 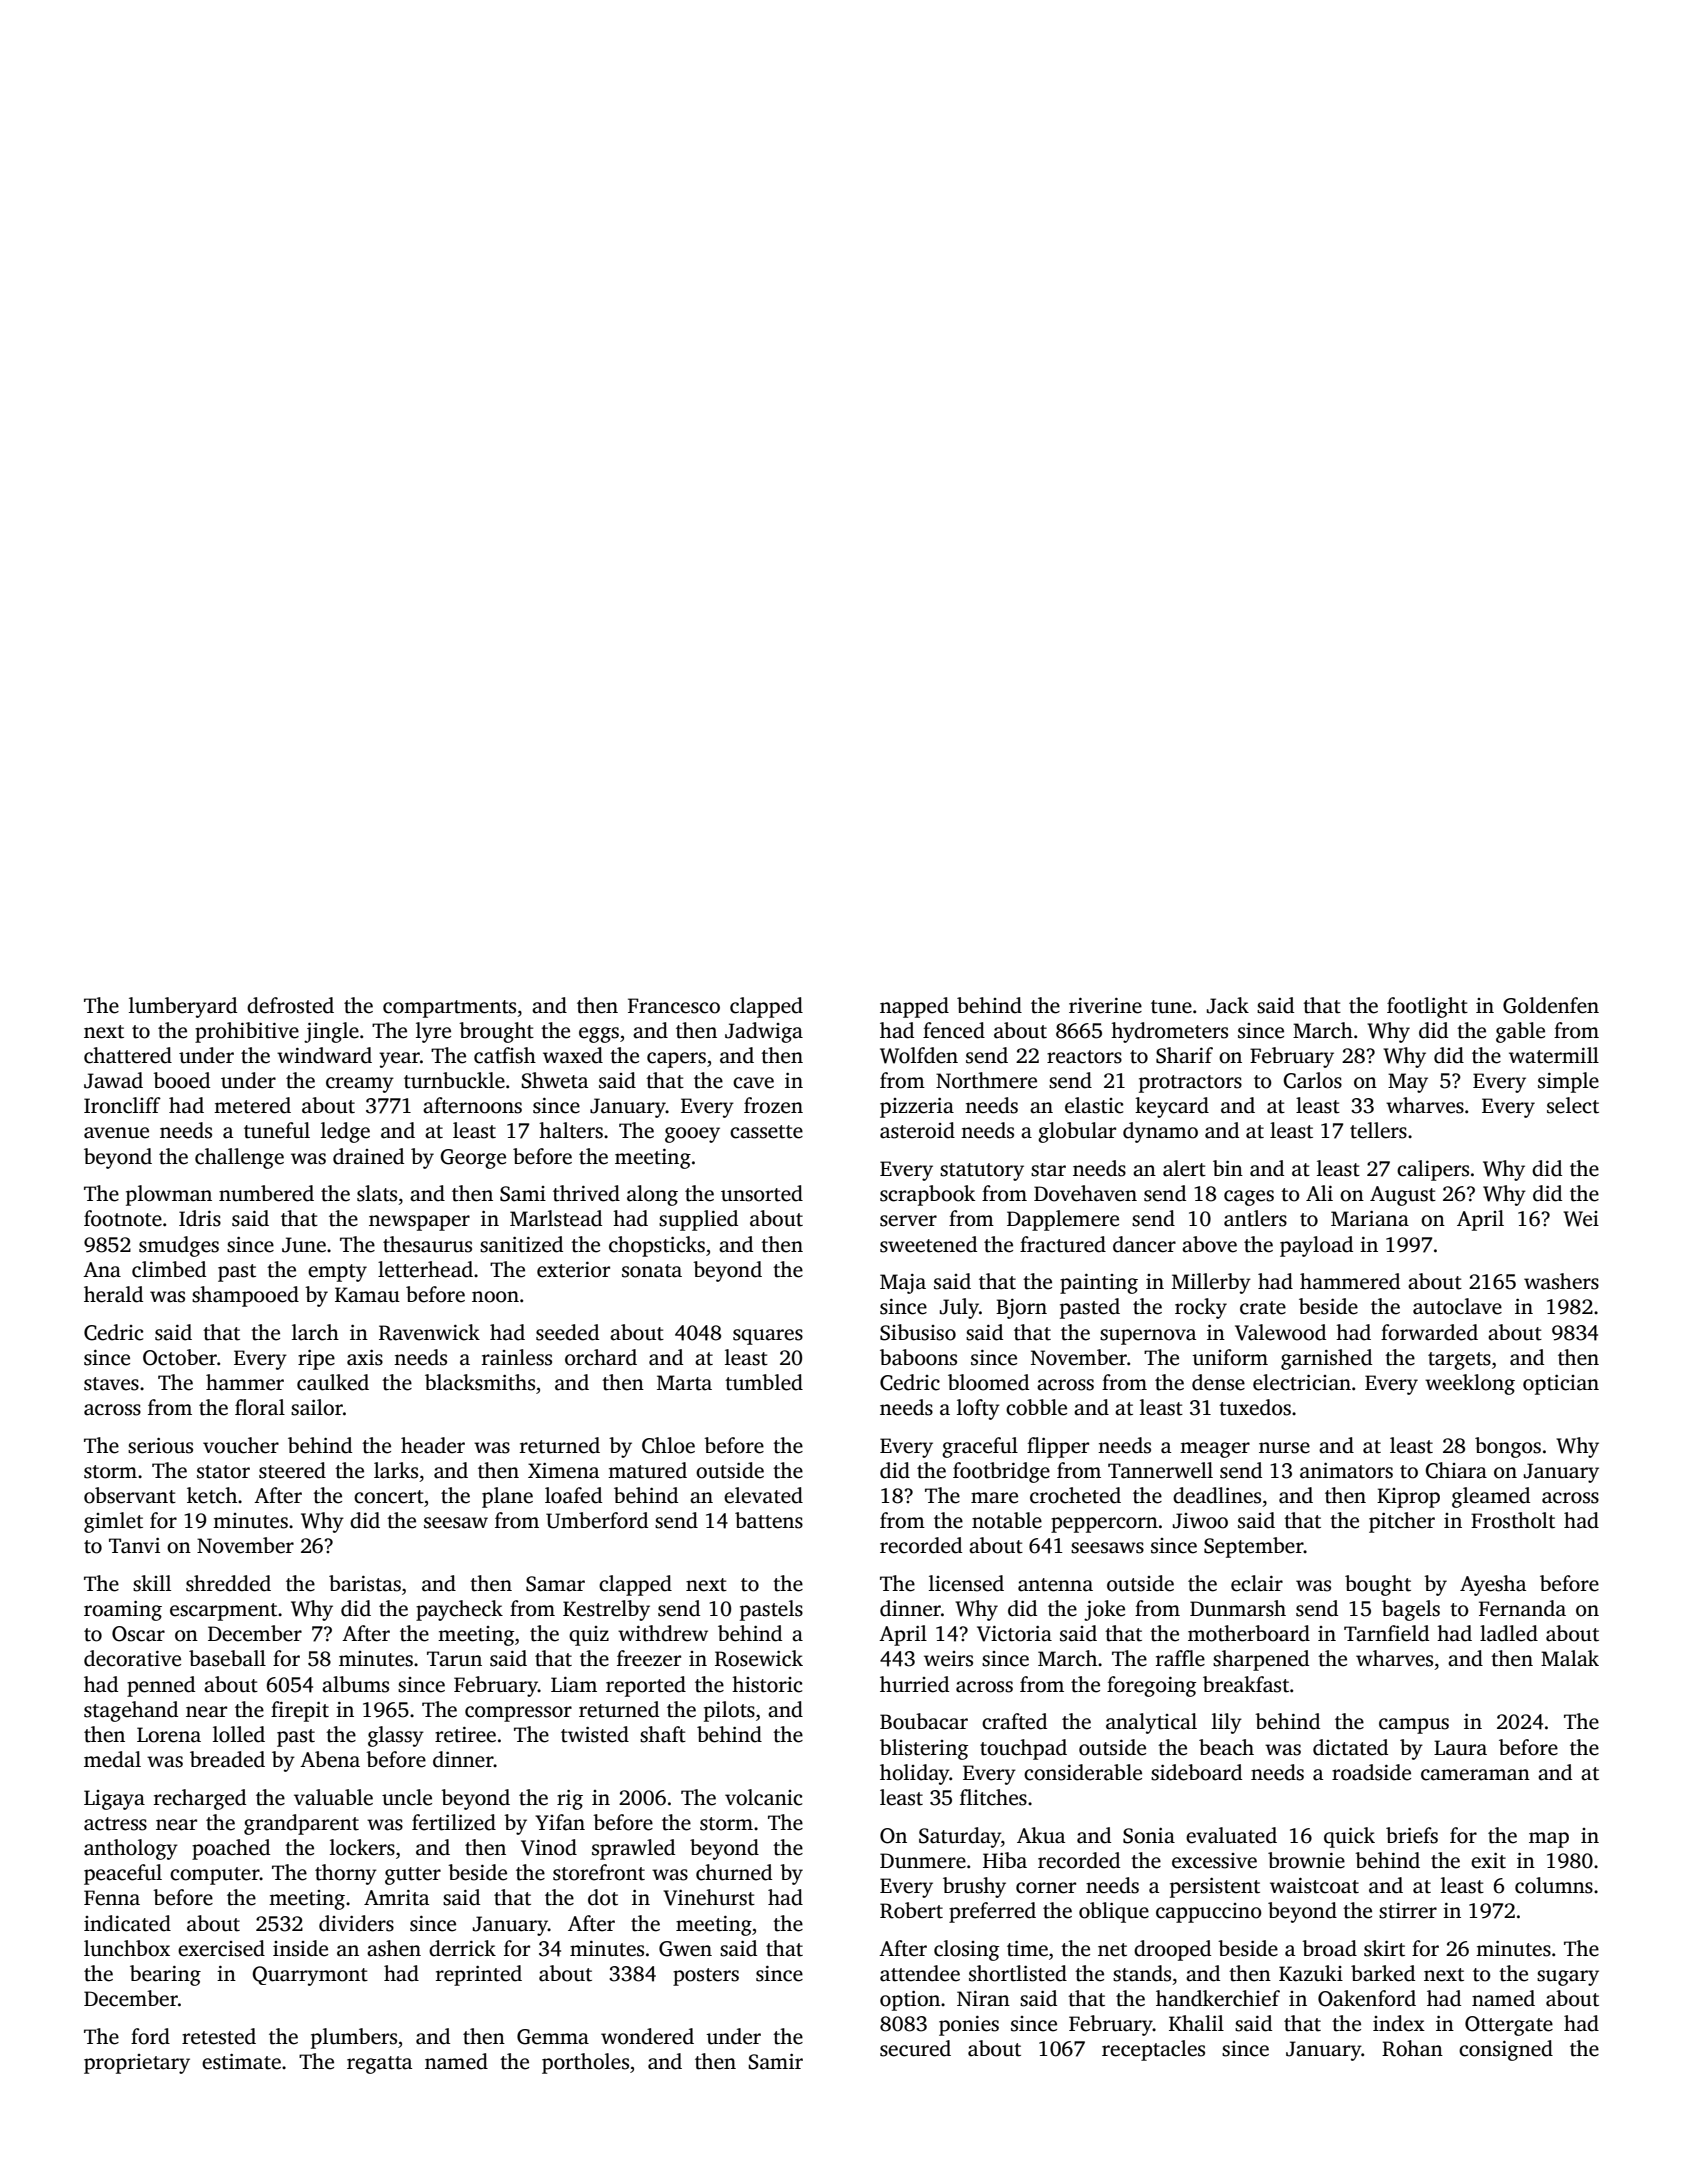 I want to click on excessive, so click(x=1214, y=1861).
